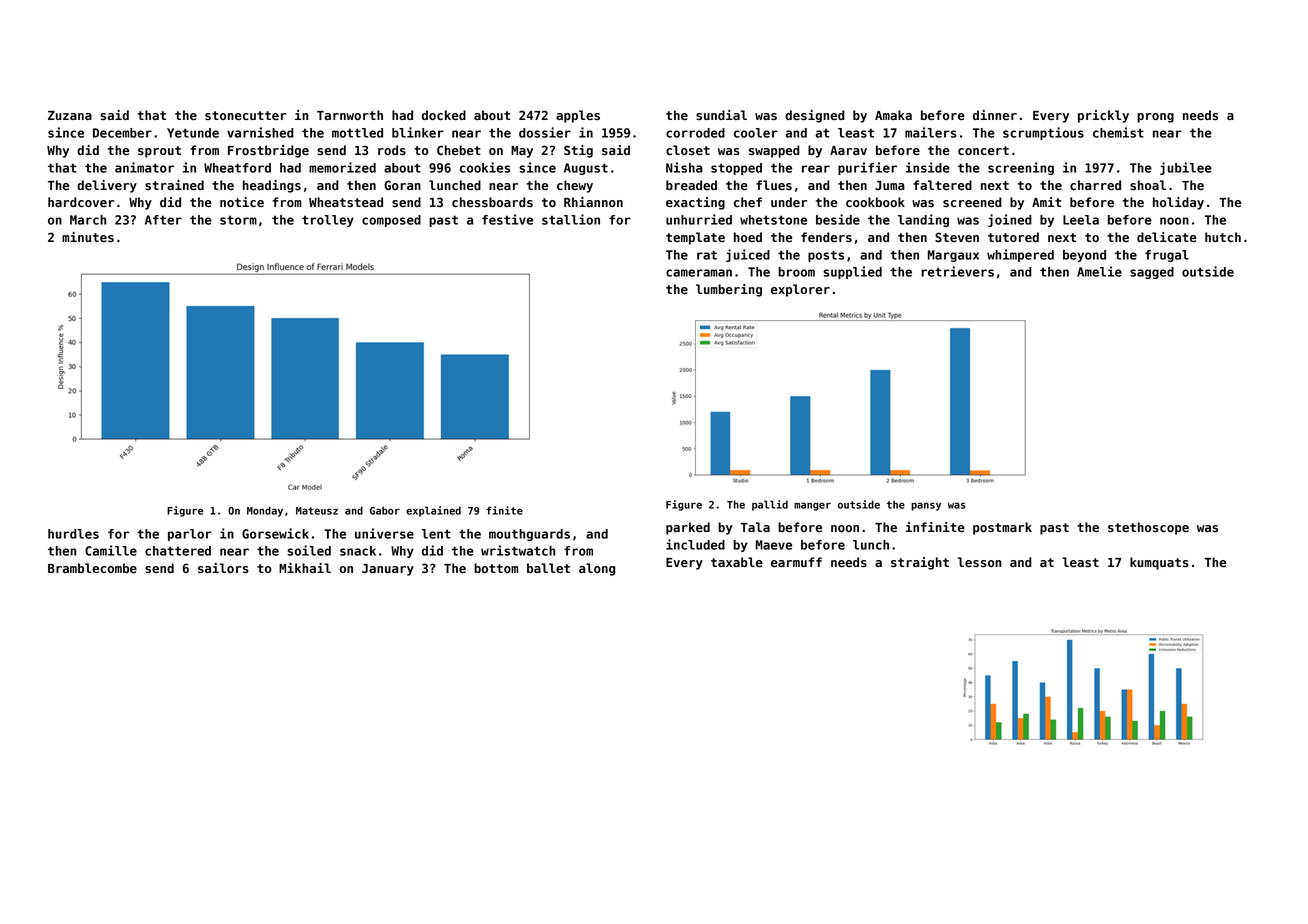 The width and height of the screenshot is (1308, 924). What do you see at coordinates (1186, 168) in the screenshot?
I see `jubilee` at bounding box center [1186, 168].
